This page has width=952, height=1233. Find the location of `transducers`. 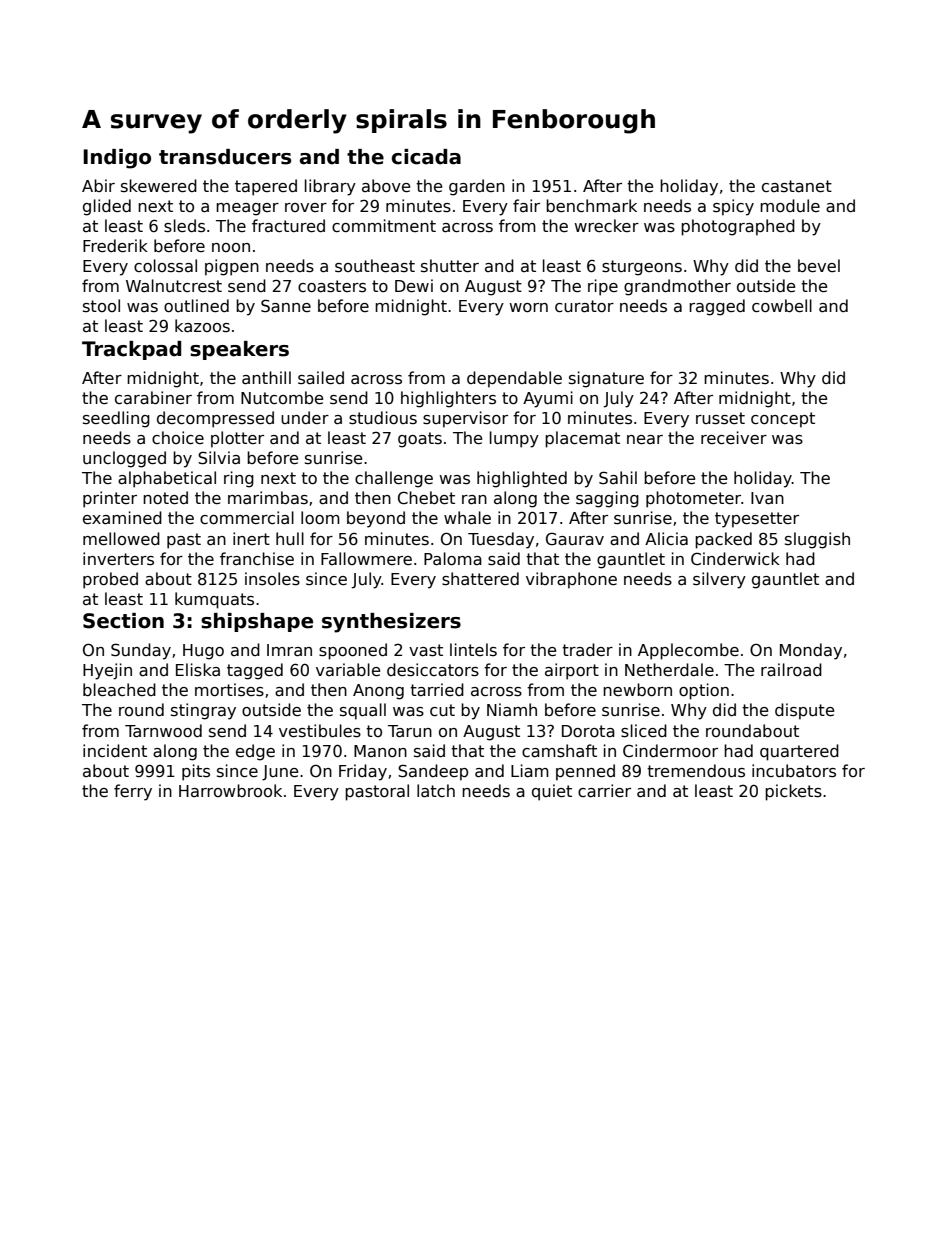

transducers is located at coordinates (225, 157).
